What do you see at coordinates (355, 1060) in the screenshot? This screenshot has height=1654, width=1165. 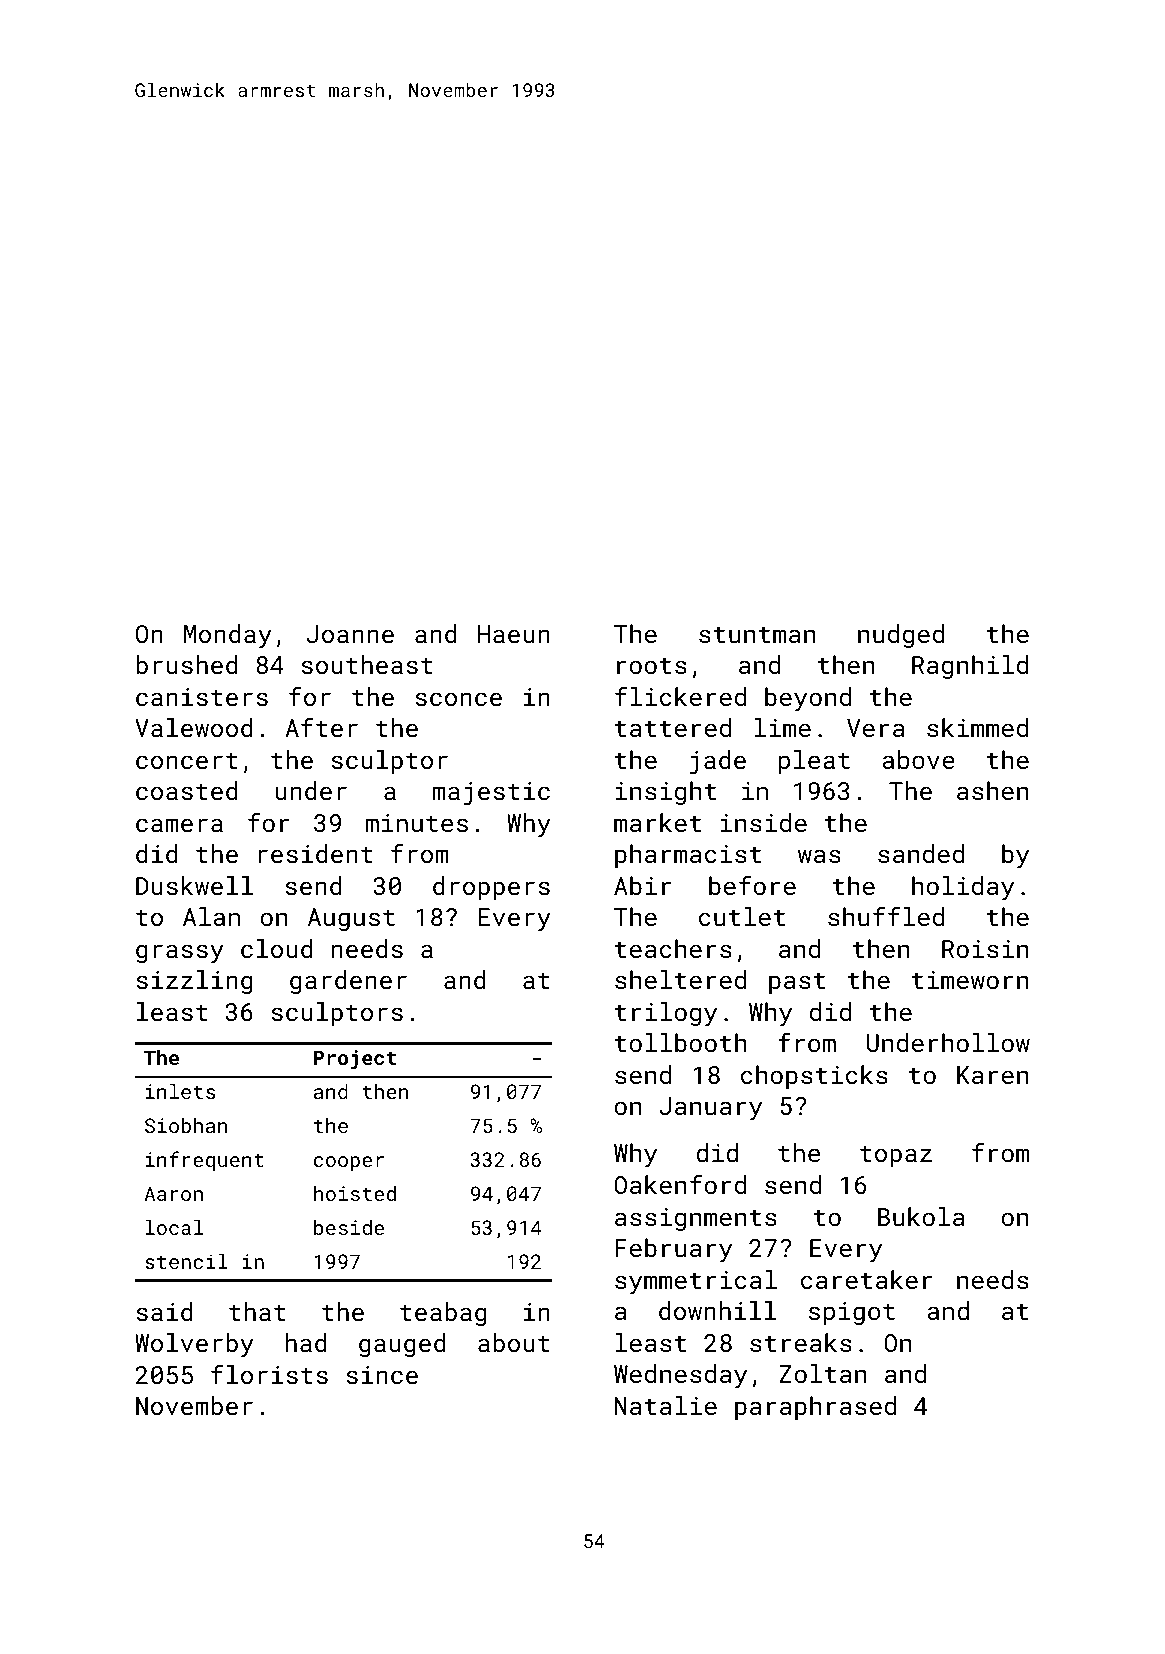 I see `Project` at bounding box center [355, 1060].
